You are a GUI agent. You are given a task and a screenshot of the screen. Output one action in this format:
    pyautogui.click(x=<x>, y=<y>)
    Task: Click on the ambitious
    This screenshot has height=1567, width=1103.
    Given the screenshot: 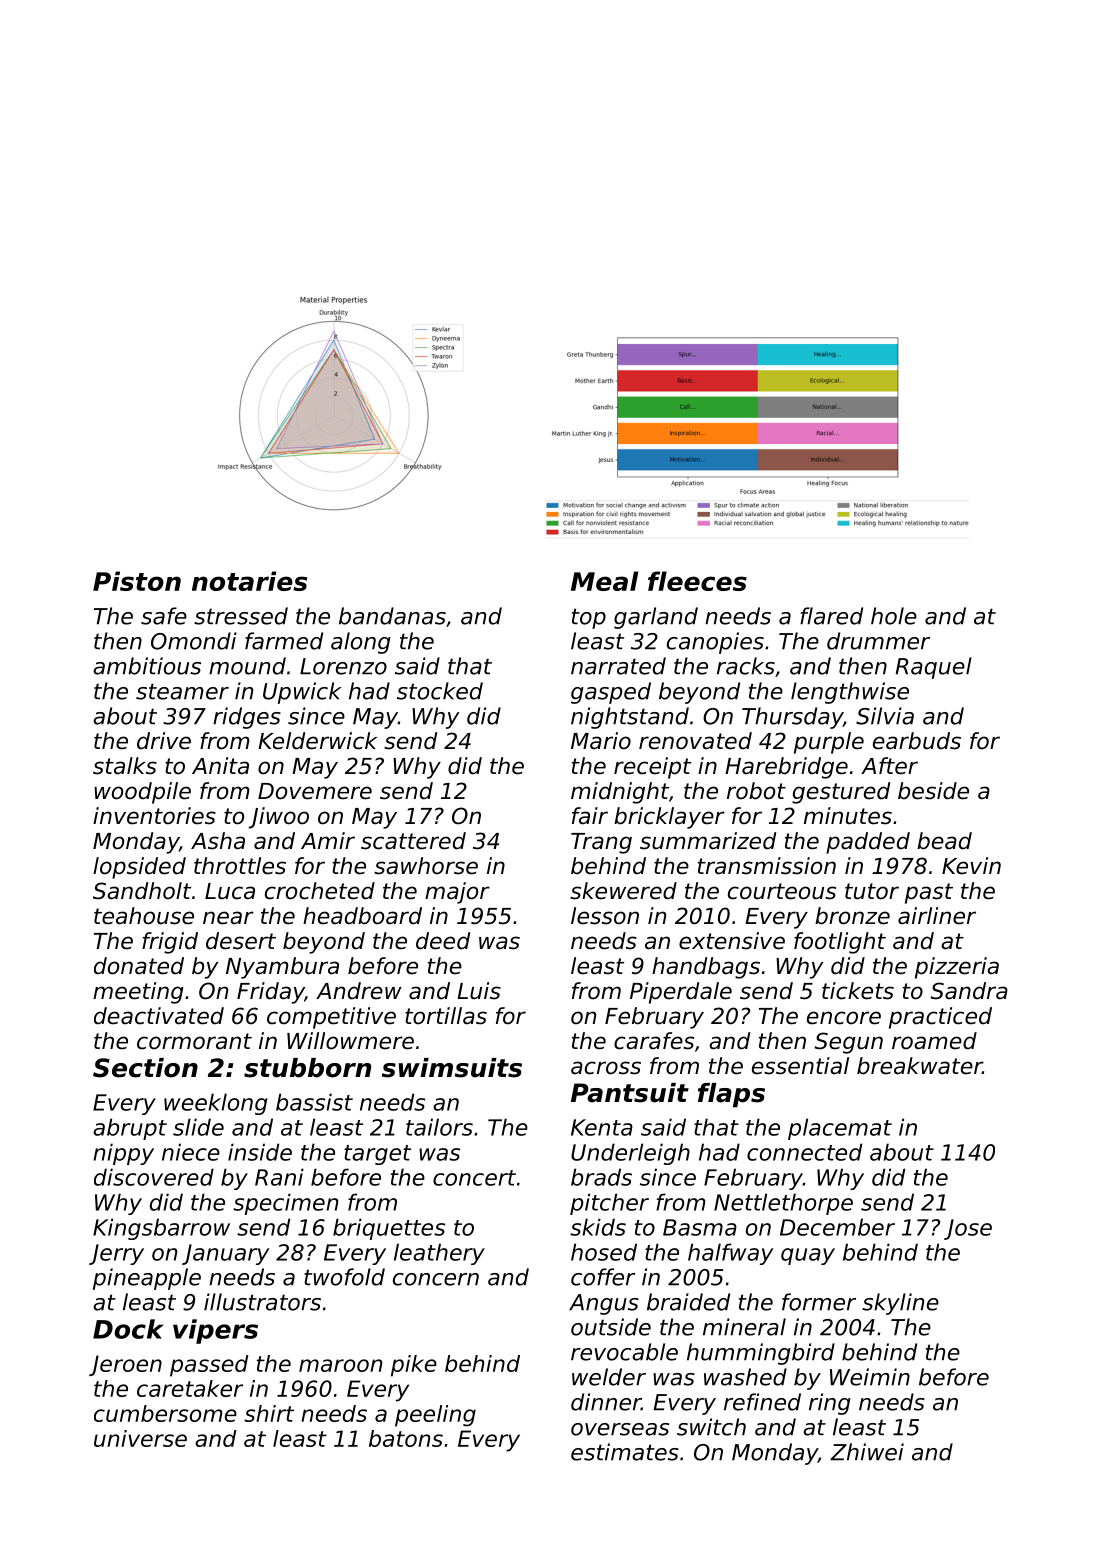 What is the action you would take?
    pyautogui.click(x=147, y=666)
